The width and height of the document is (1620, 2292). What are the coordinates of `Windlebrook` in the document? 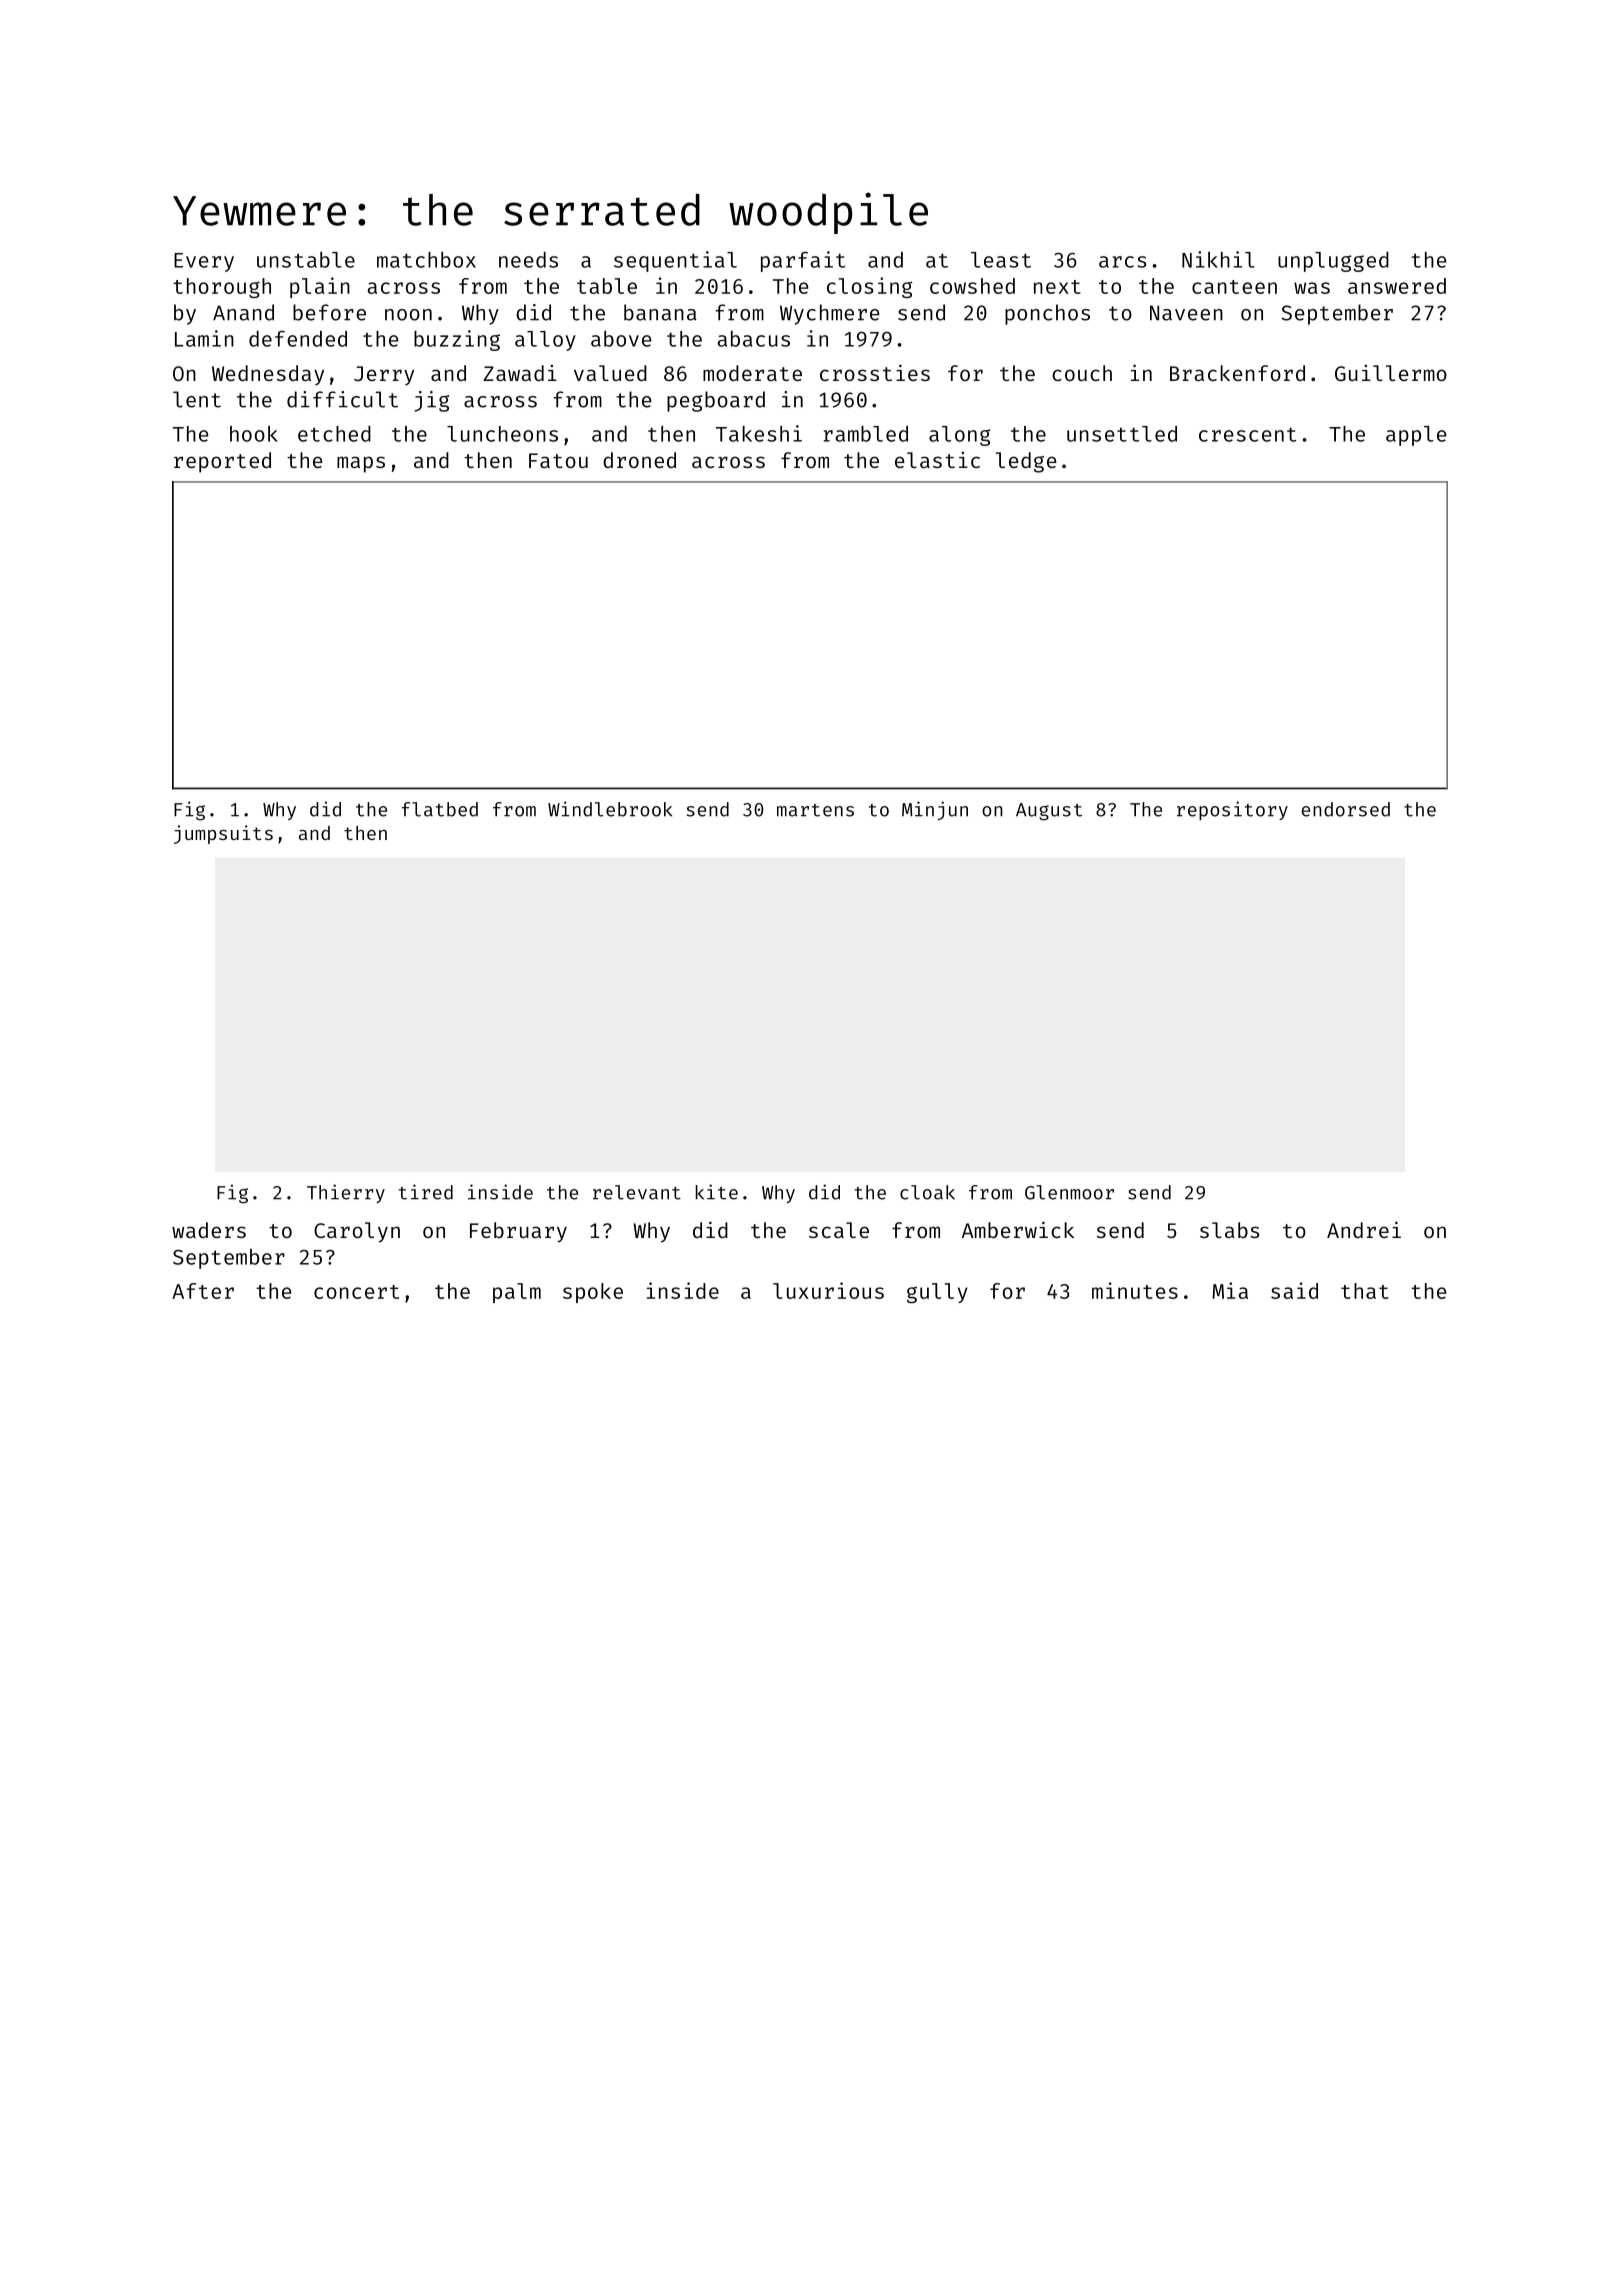 It's located at (610, 809).
